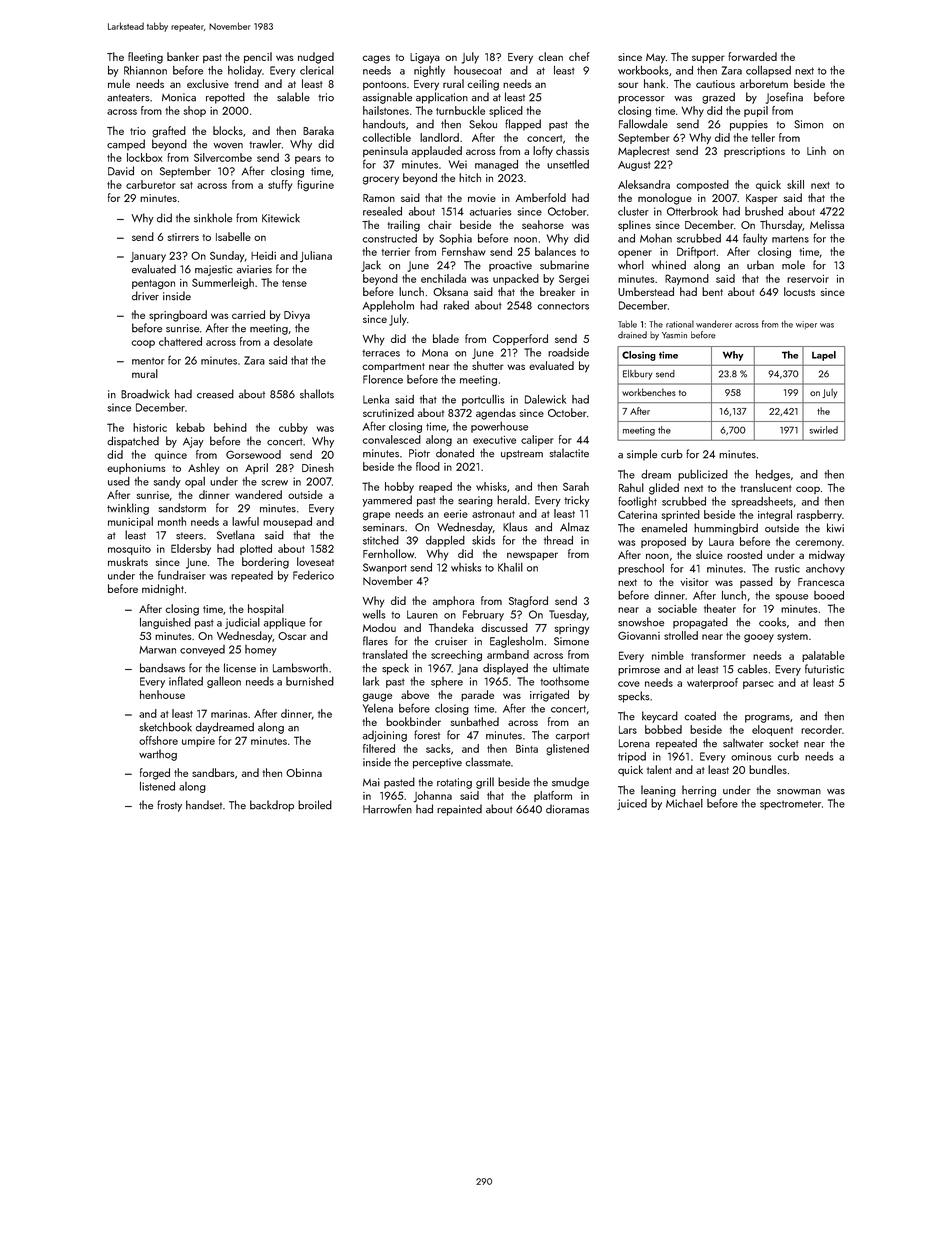 Image resolution: width=952 pixels, height=1233 pixels. I want to click on forged, so click(155, 774).
